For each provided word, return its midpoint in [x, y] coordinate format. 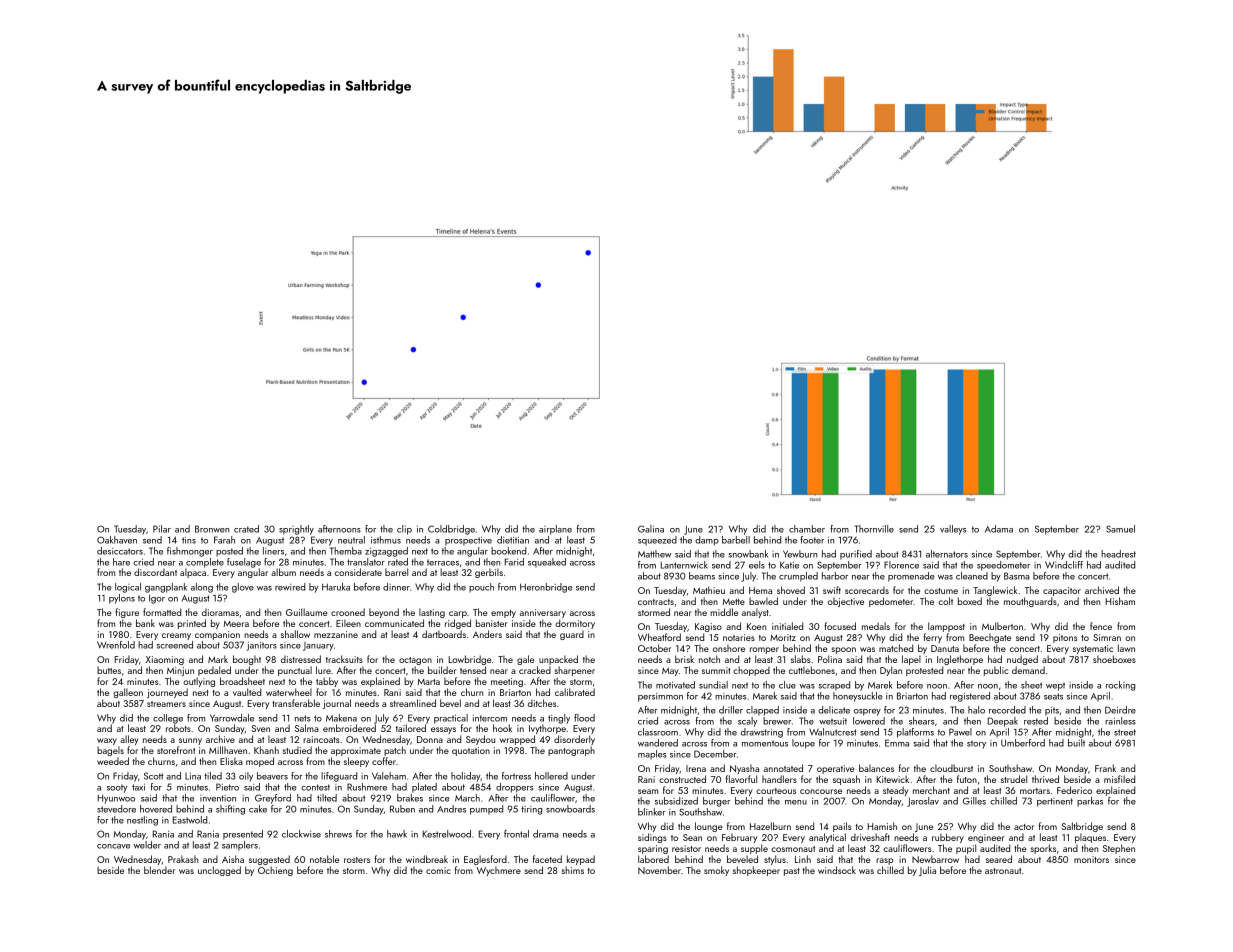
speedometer [1003, 566]
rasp [884, 861]
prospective [468, 541]
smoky [716, 871]
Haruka [336, 587]
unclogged [219, 871]
